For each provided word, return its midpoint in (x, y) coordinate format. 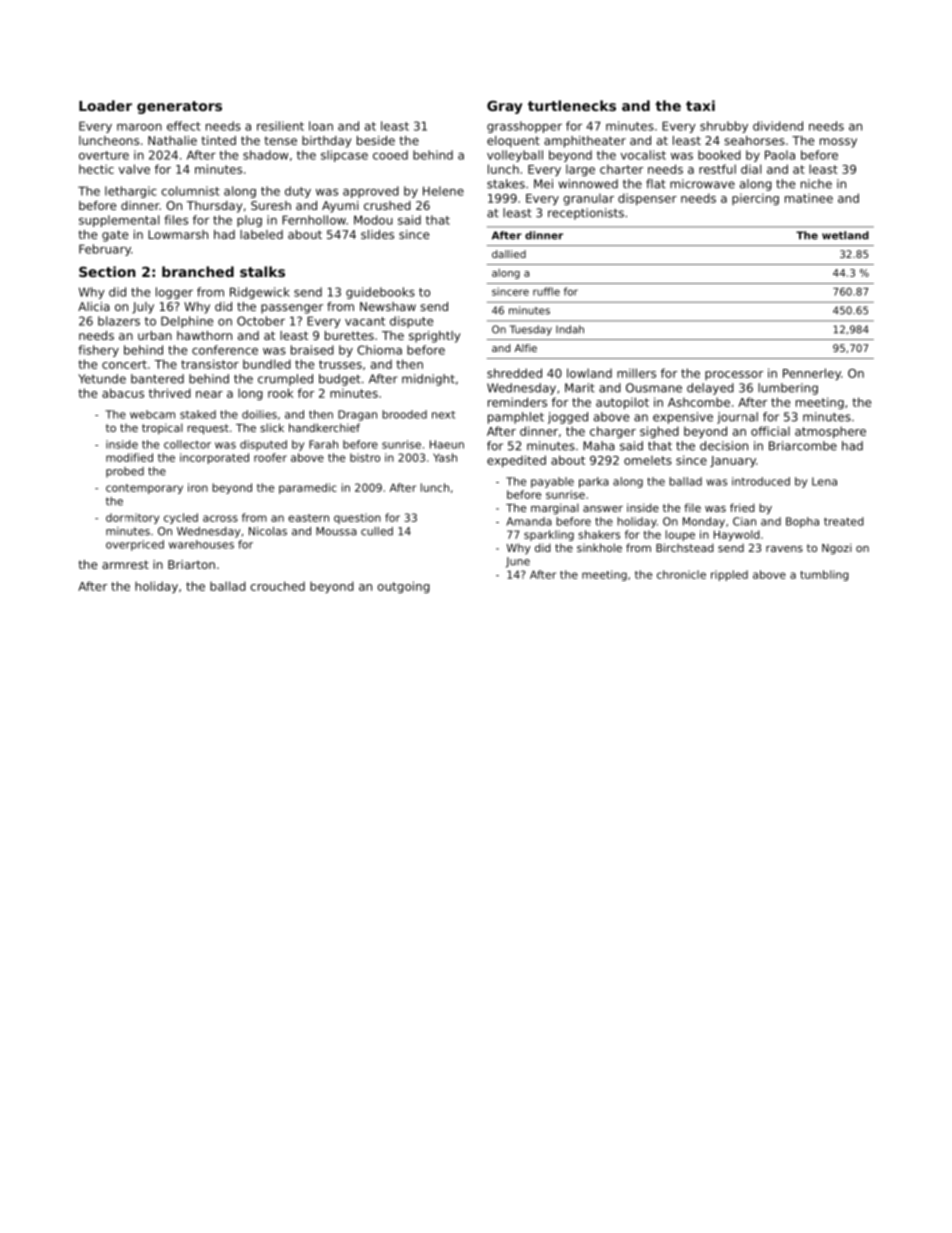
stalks (262, 271)
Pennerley (812, 374)
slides (377, 234)
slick (272, 427)
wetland (845, 235)
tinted (218, 140)
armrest (125, 564)
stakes (506, 184)
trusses (340, 364)
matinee (809, 198)
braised (312, 350)
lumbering (788, 389)
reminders (517, 402)
